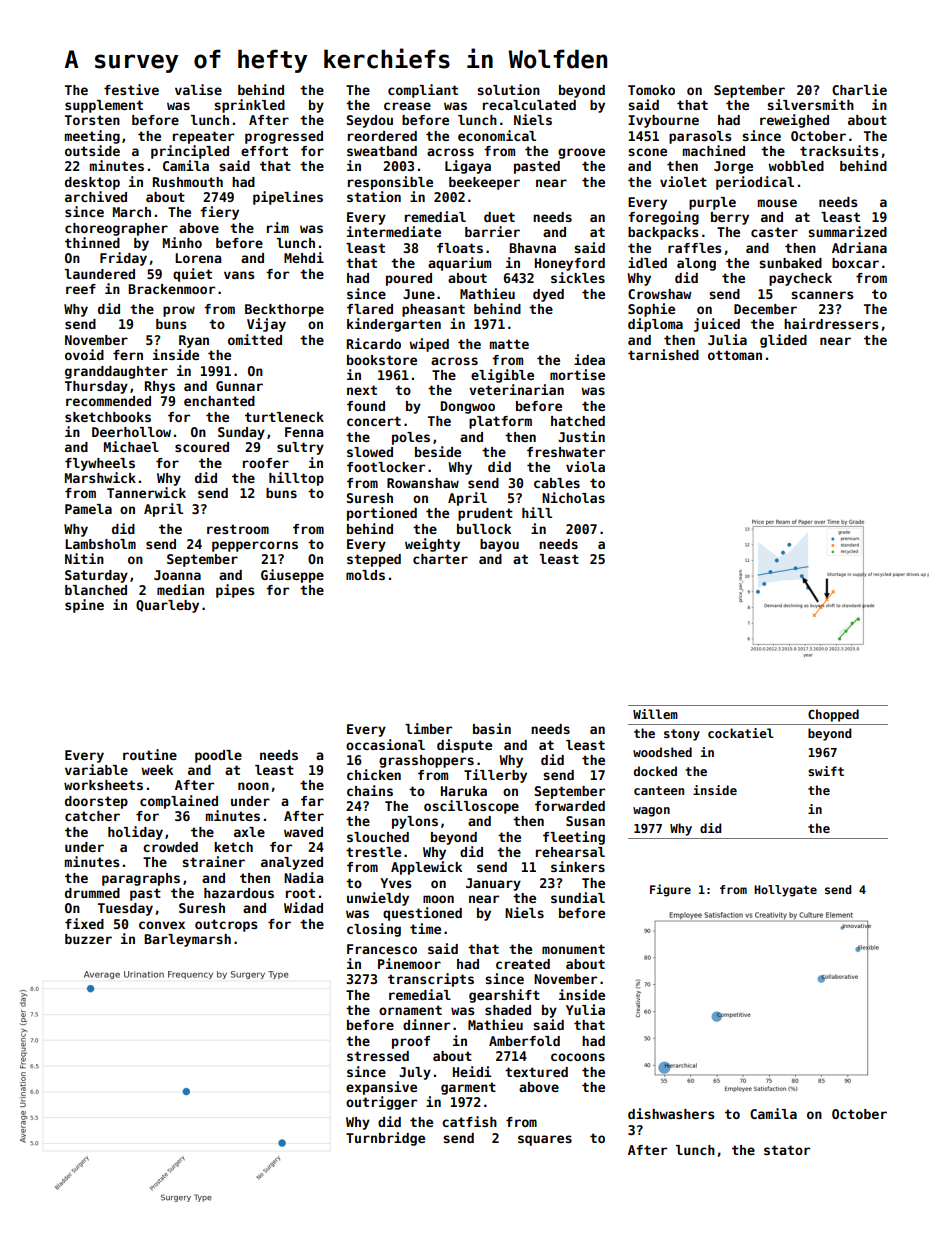 The image size is (952, 1233). I want to click on Turnbridge, so click(385, 1139).
